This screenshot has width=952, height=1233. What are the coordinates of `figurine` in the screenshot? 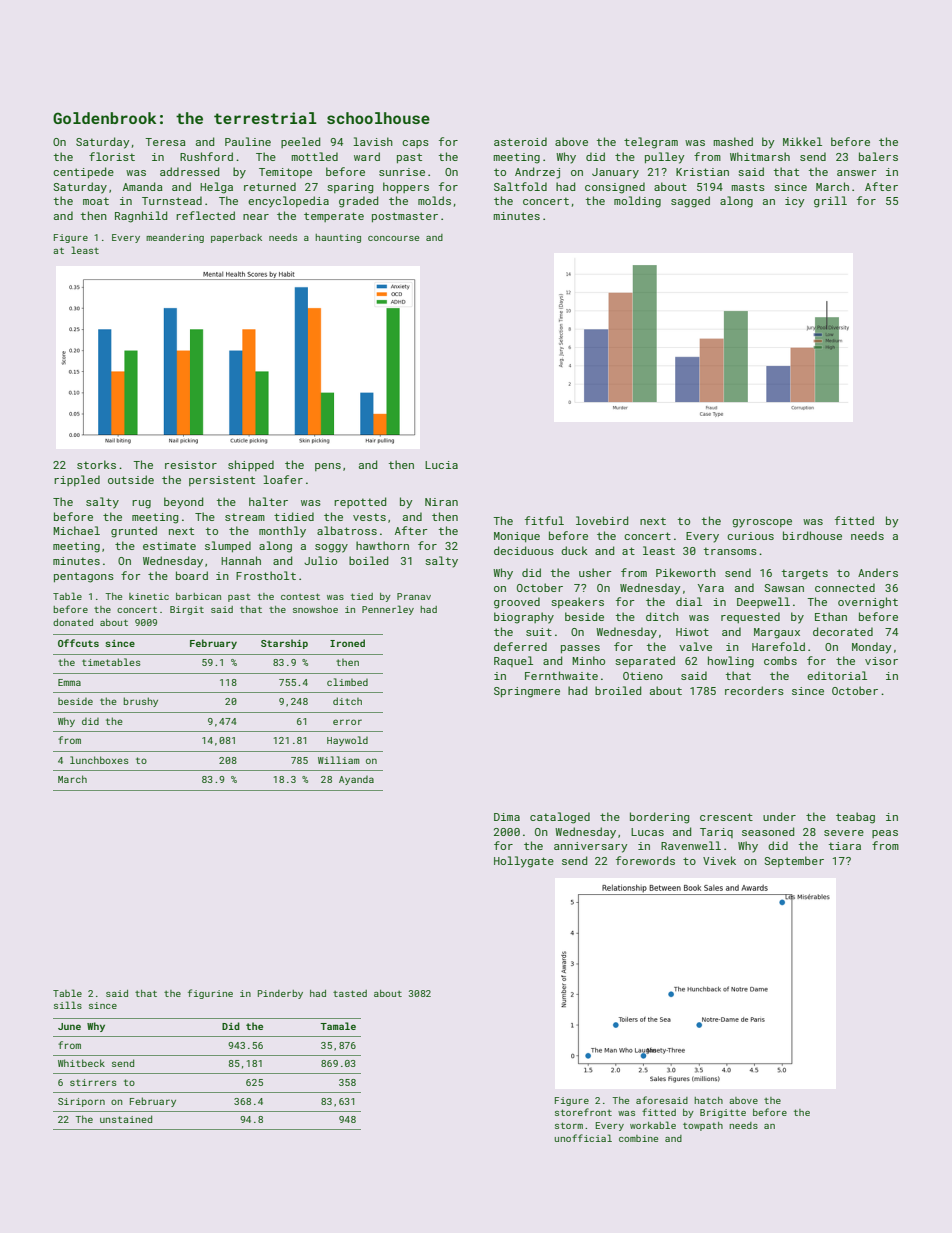 It's located at (210, 994).
